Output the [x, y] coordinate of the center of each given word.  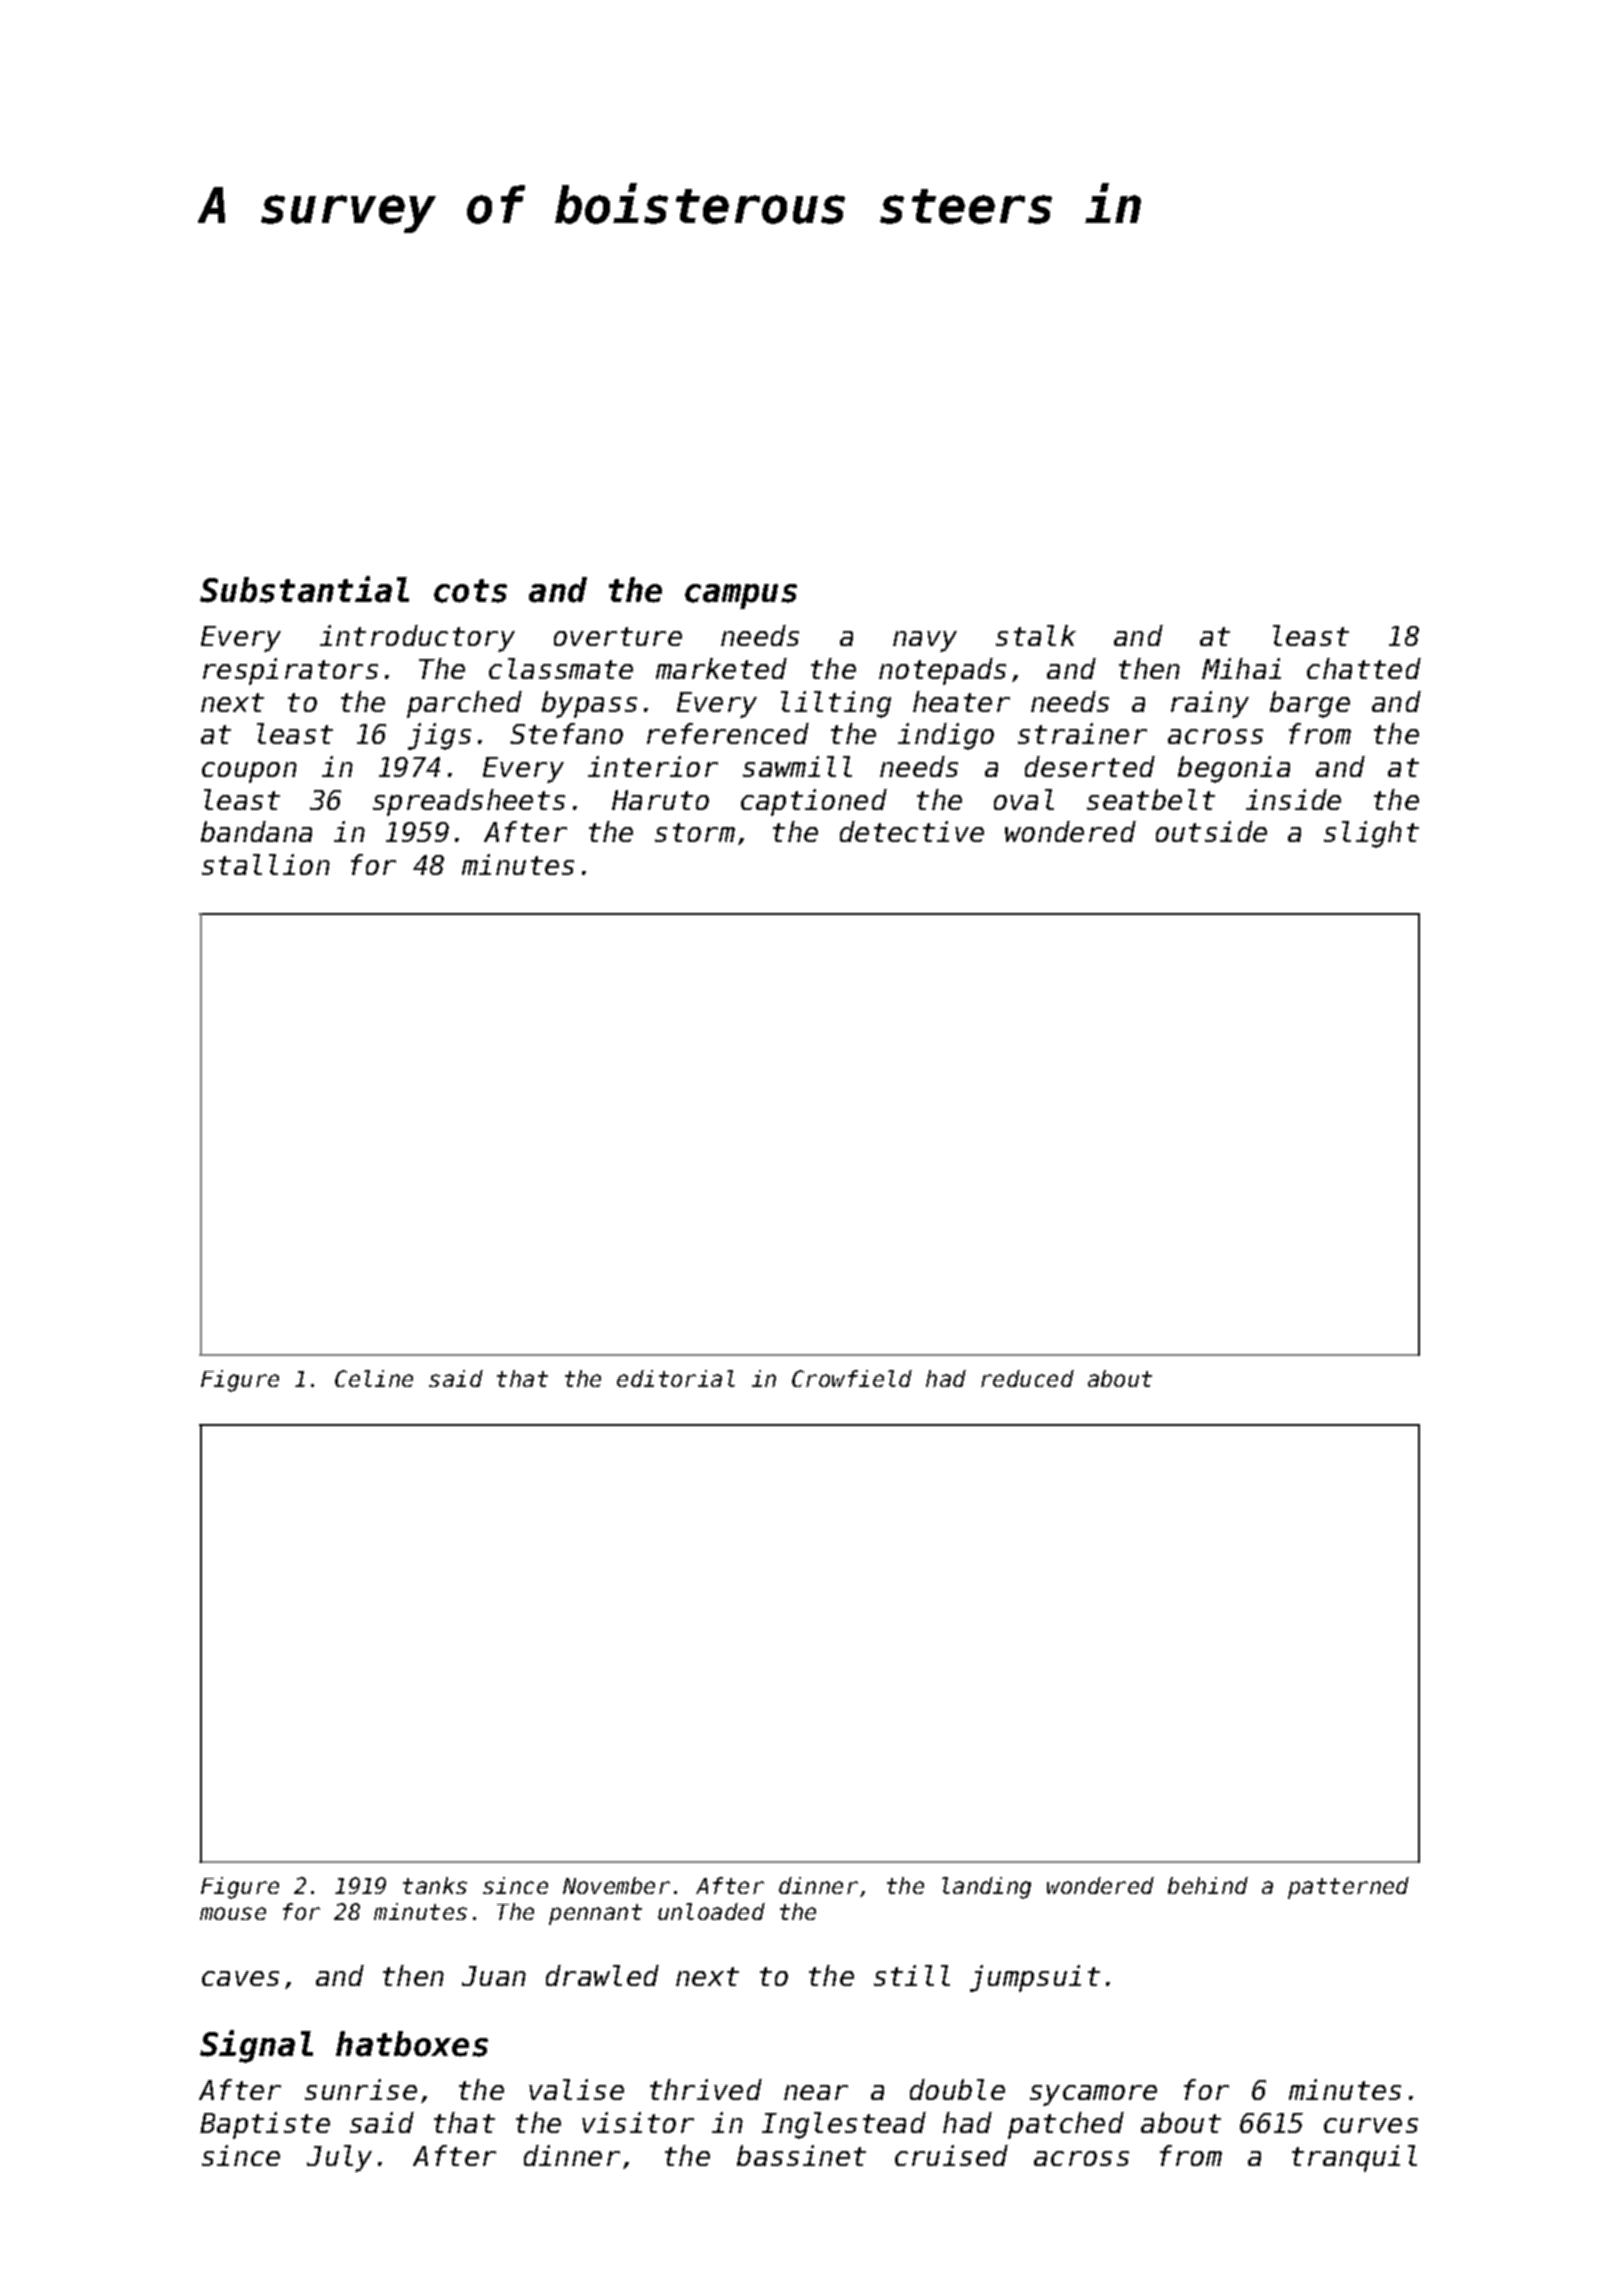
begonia [1234, 769]
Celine [374, 1378]
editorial [676, 1378]
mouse [233, 1913]
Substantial [304, 589]
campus [741, 596]
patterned [1348, 1888]
